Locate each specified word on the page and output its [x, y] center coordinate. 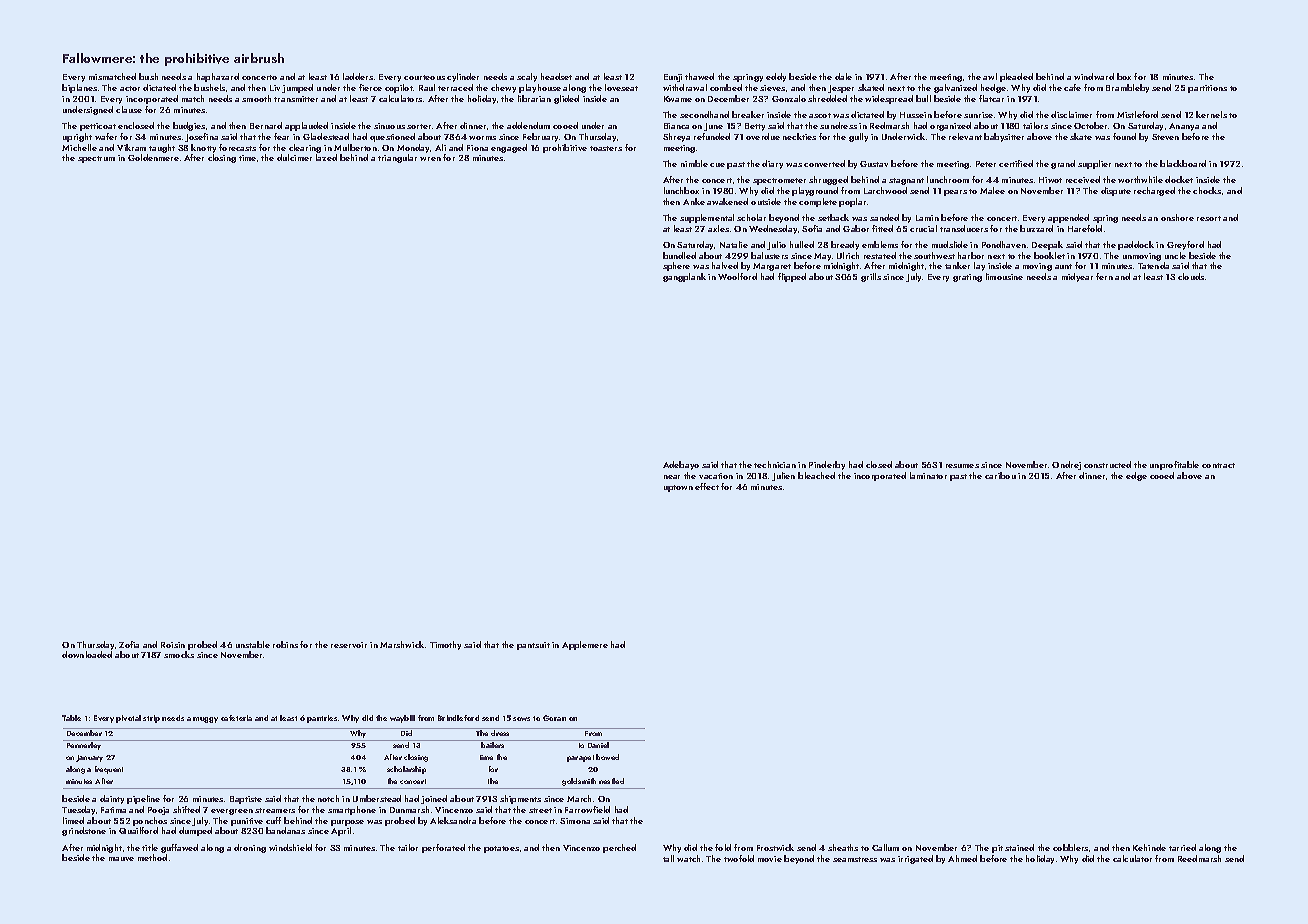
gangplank [684, 277]
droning [250, 848]
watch [688, 858]
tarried [1182, 847]
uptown [678, 488]
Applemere [585, 645]
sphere [676, 266]
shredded [827, 98]
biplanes [79, 88]
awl [990, 76]
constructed [1107, 464]
